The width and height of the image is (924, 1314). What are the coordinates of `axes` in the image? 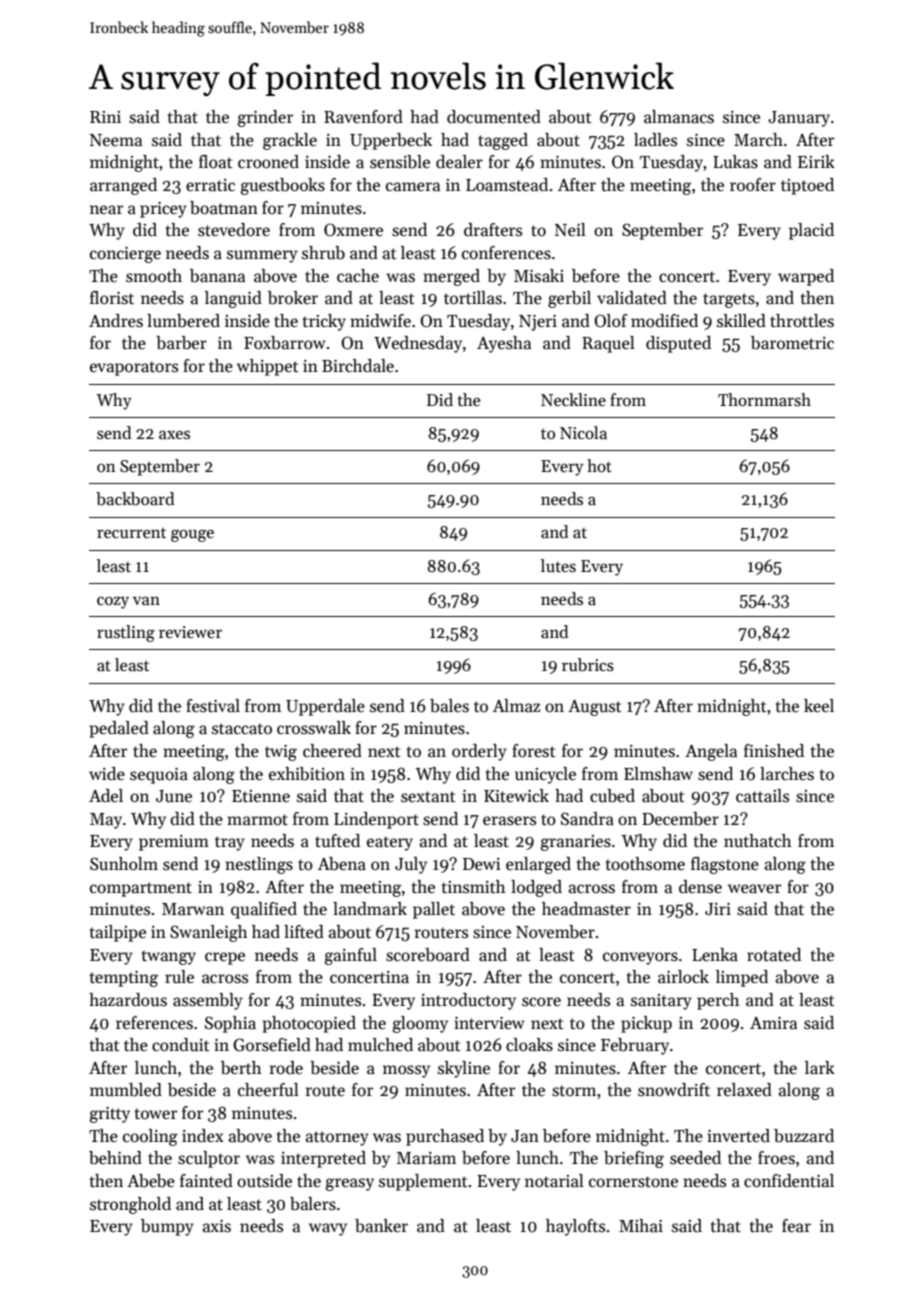 It's located at (174, 435).
